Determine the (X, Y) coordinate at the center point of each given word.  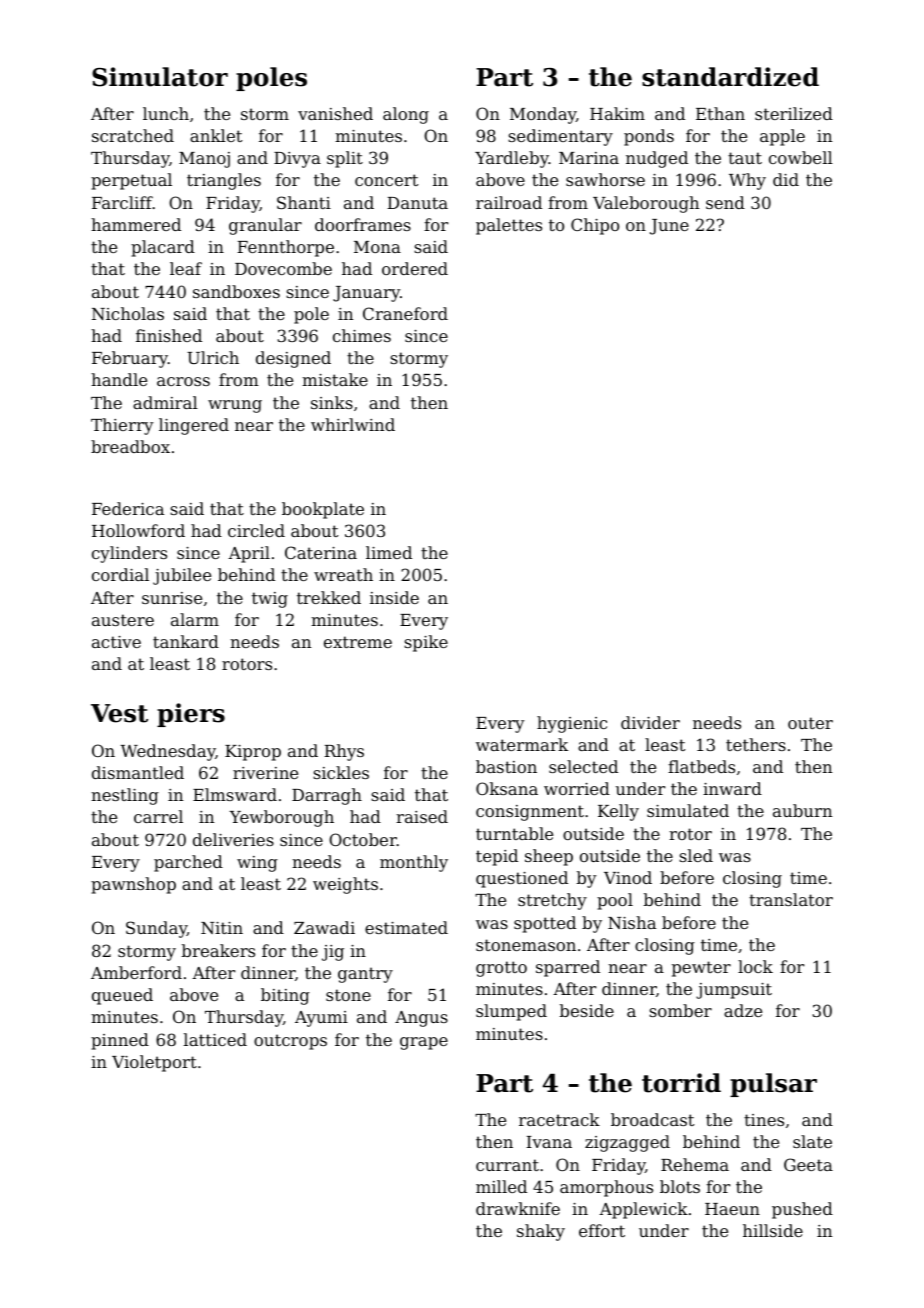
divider (650, 722)
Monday (543, 115)
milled (501, 1186)
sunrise (172, 598)
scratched (133, 135)
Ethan (720, 113)
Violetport (154, 1063)
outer (810, 723)
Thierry (122, 426)
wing (257, 864)
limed (389, 552)
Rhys (344, 752)
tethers (756, 744)
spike (426, 643)
